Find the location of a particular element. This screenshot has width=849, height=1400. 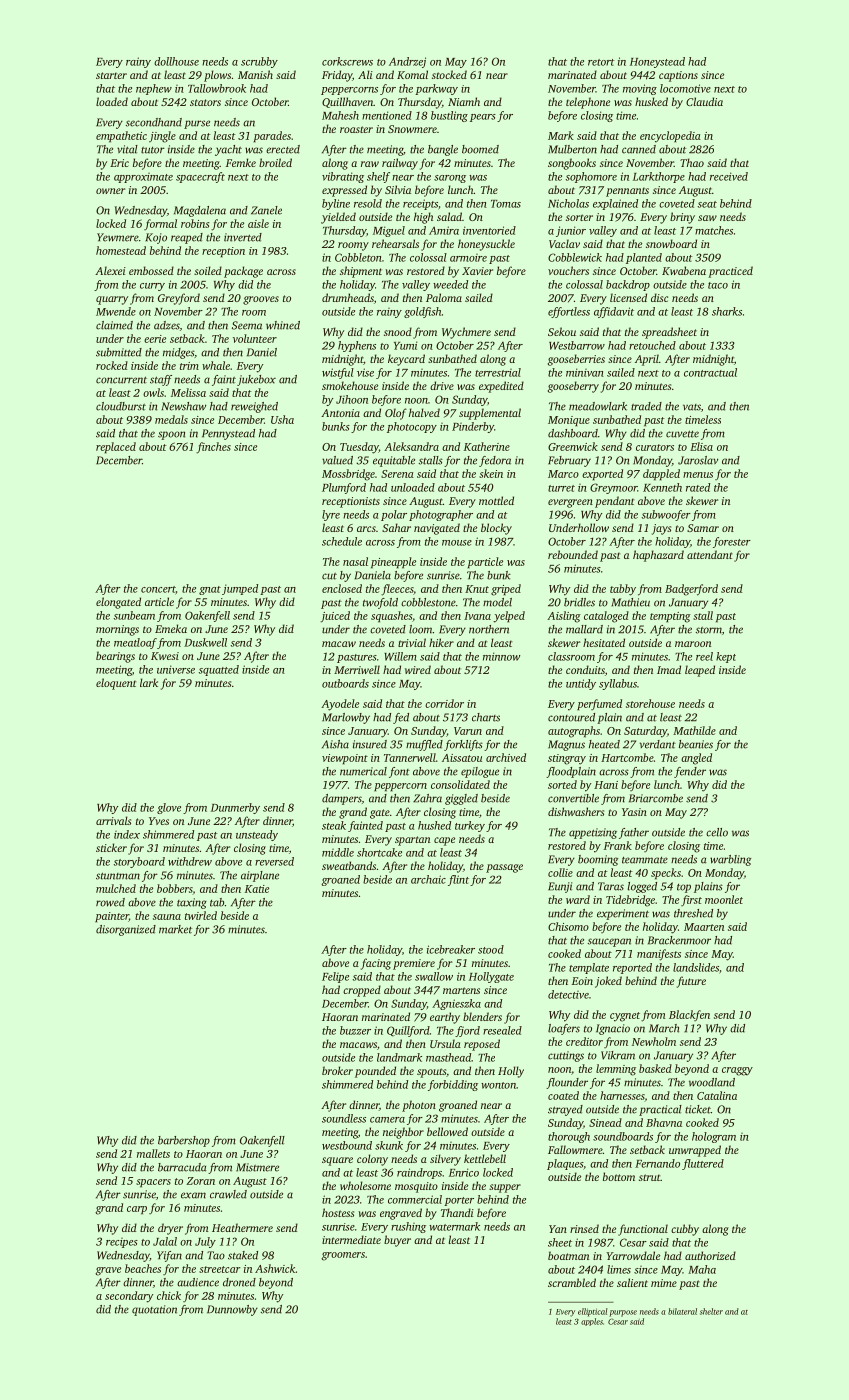

practiced is located at coordinates (730, 272).
